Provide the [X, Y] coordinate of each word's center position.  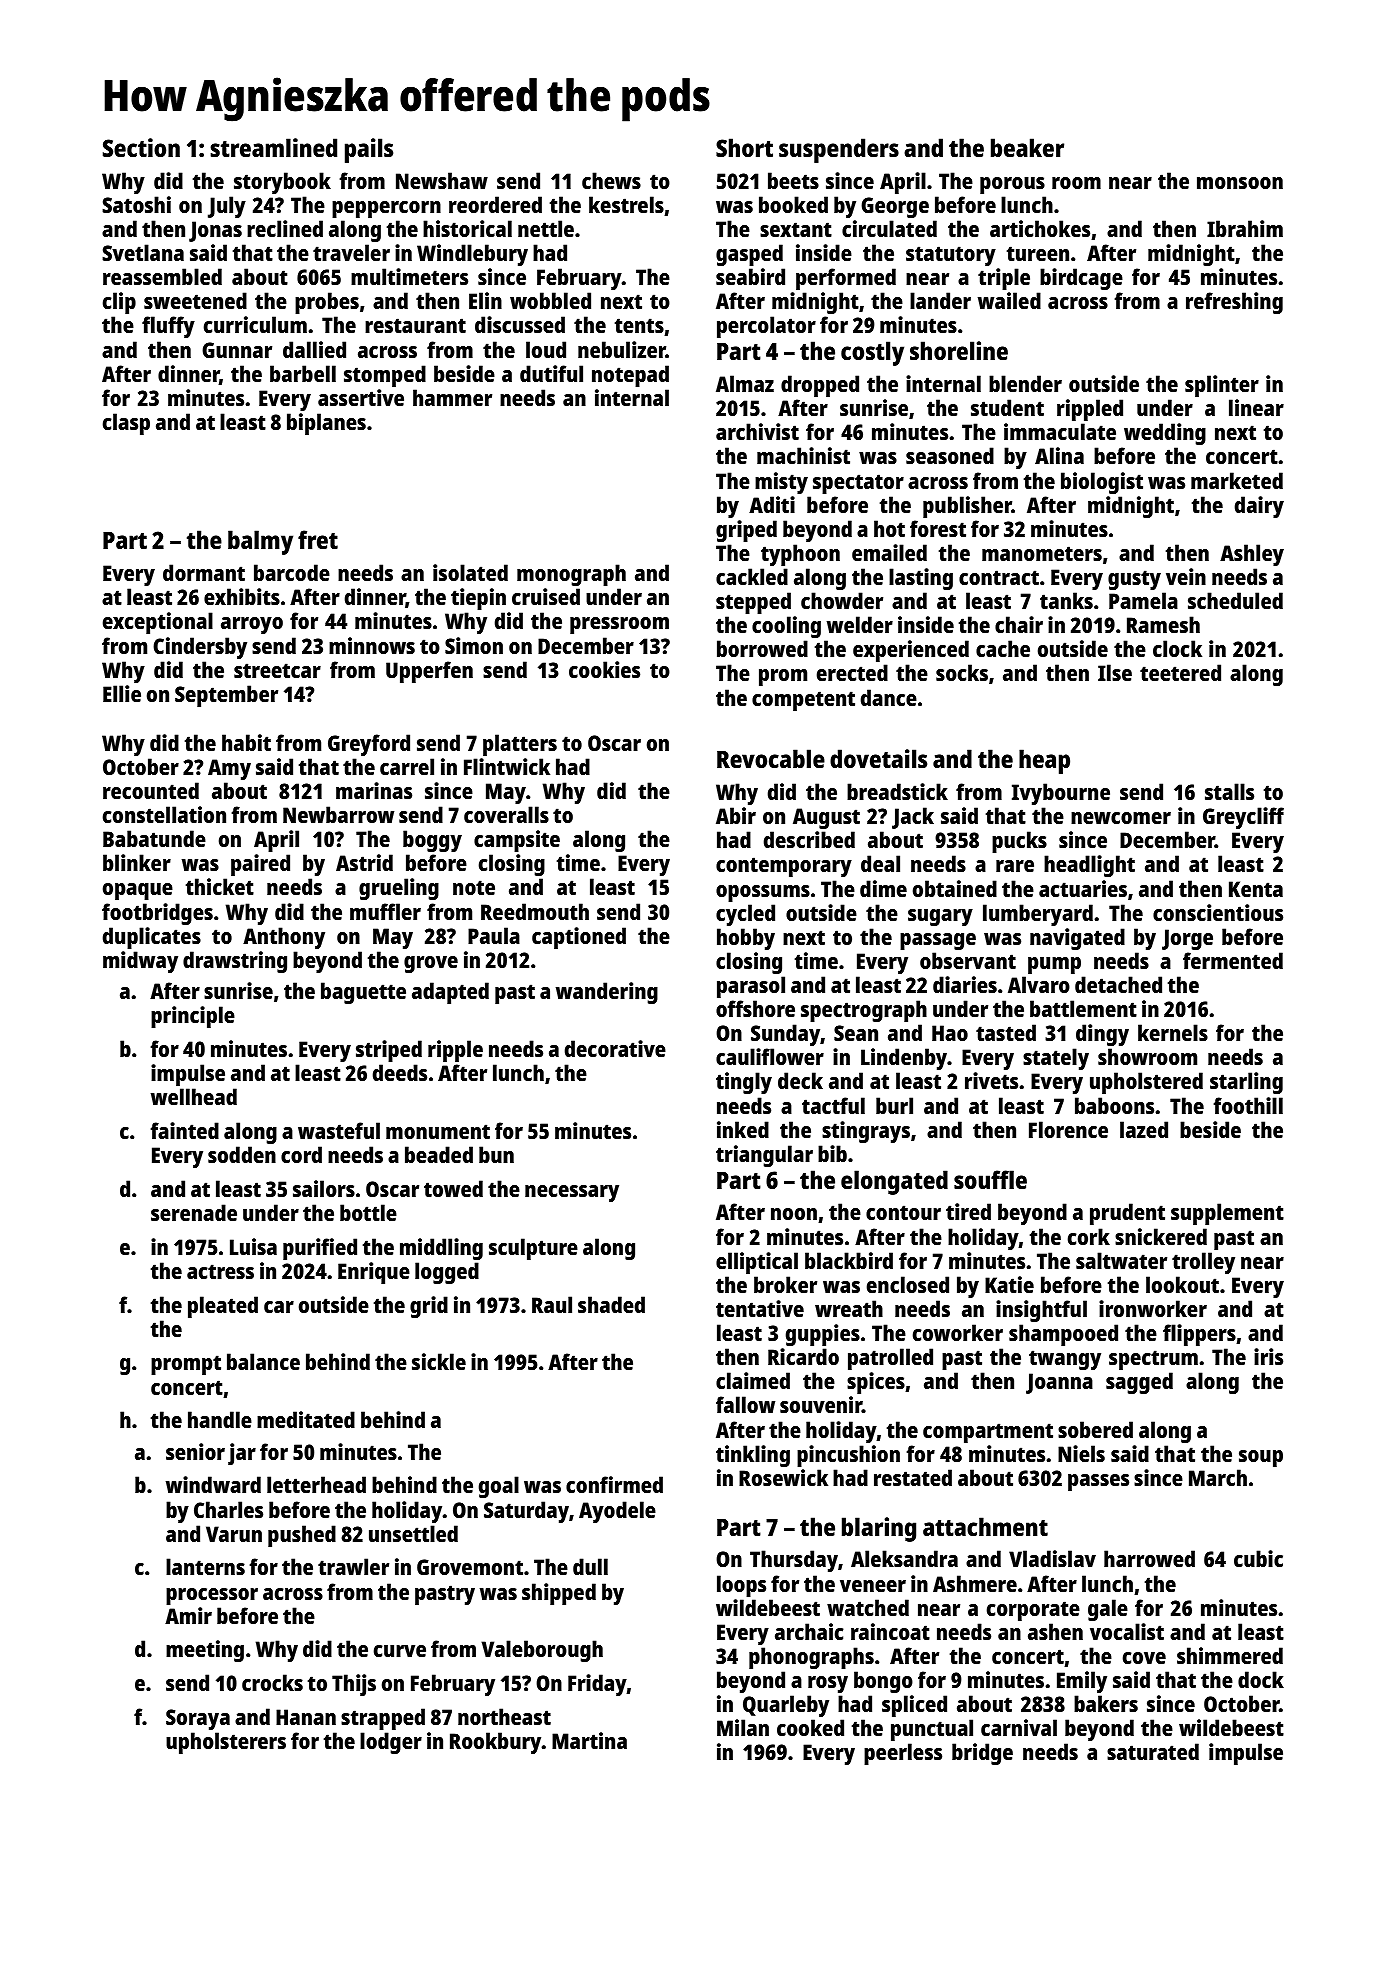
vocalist [1127, 1631]
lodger [391, 1743]
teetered [1180, 672]
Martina [589, 1740]
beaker [1027, 147]
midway [140, 962]
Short [744, 147]
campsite [517, 841]
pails [369, 150]
